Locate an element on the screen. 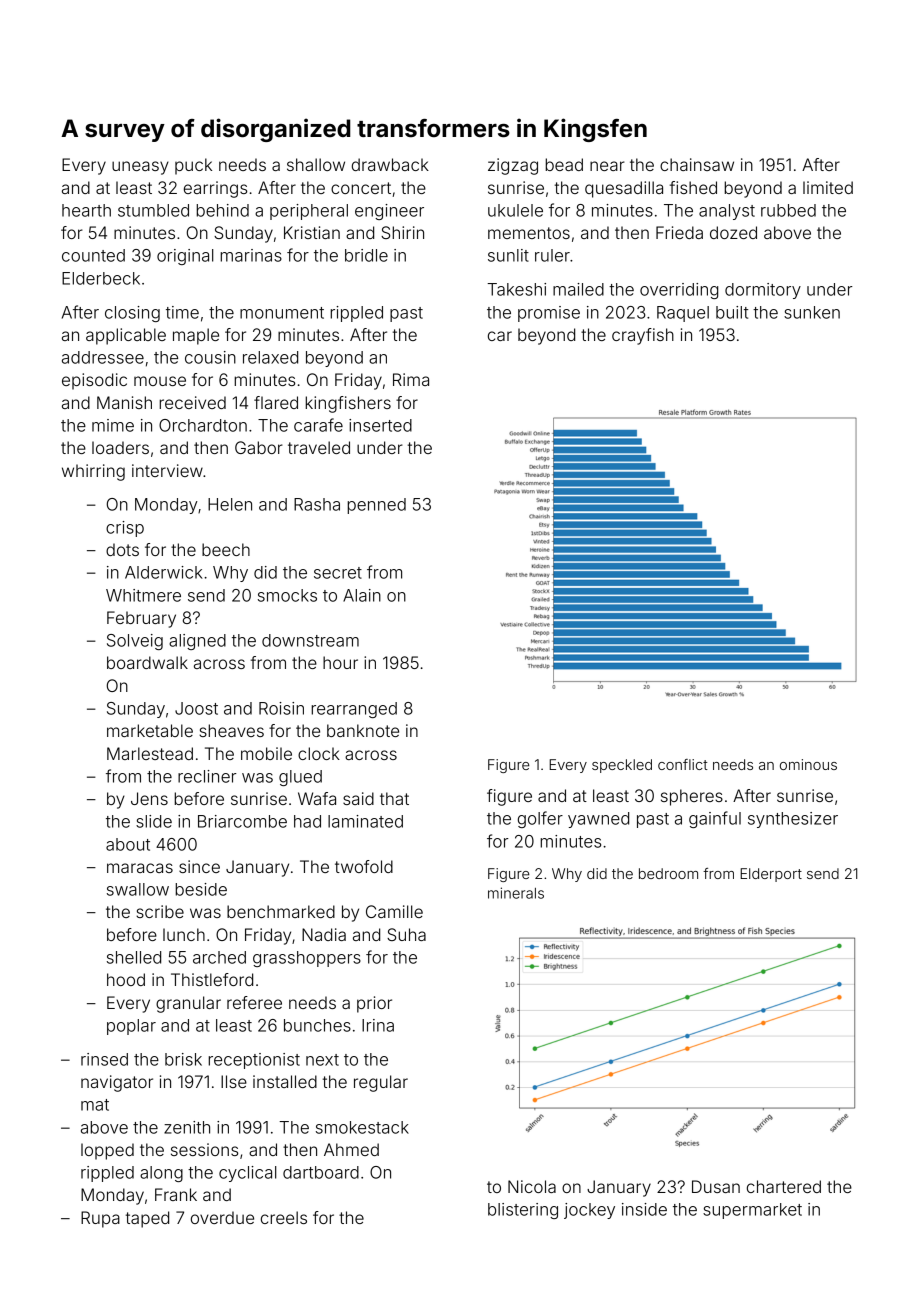 The image size is (924, 1314). chainsaw is located at coordinates (697, 164).
